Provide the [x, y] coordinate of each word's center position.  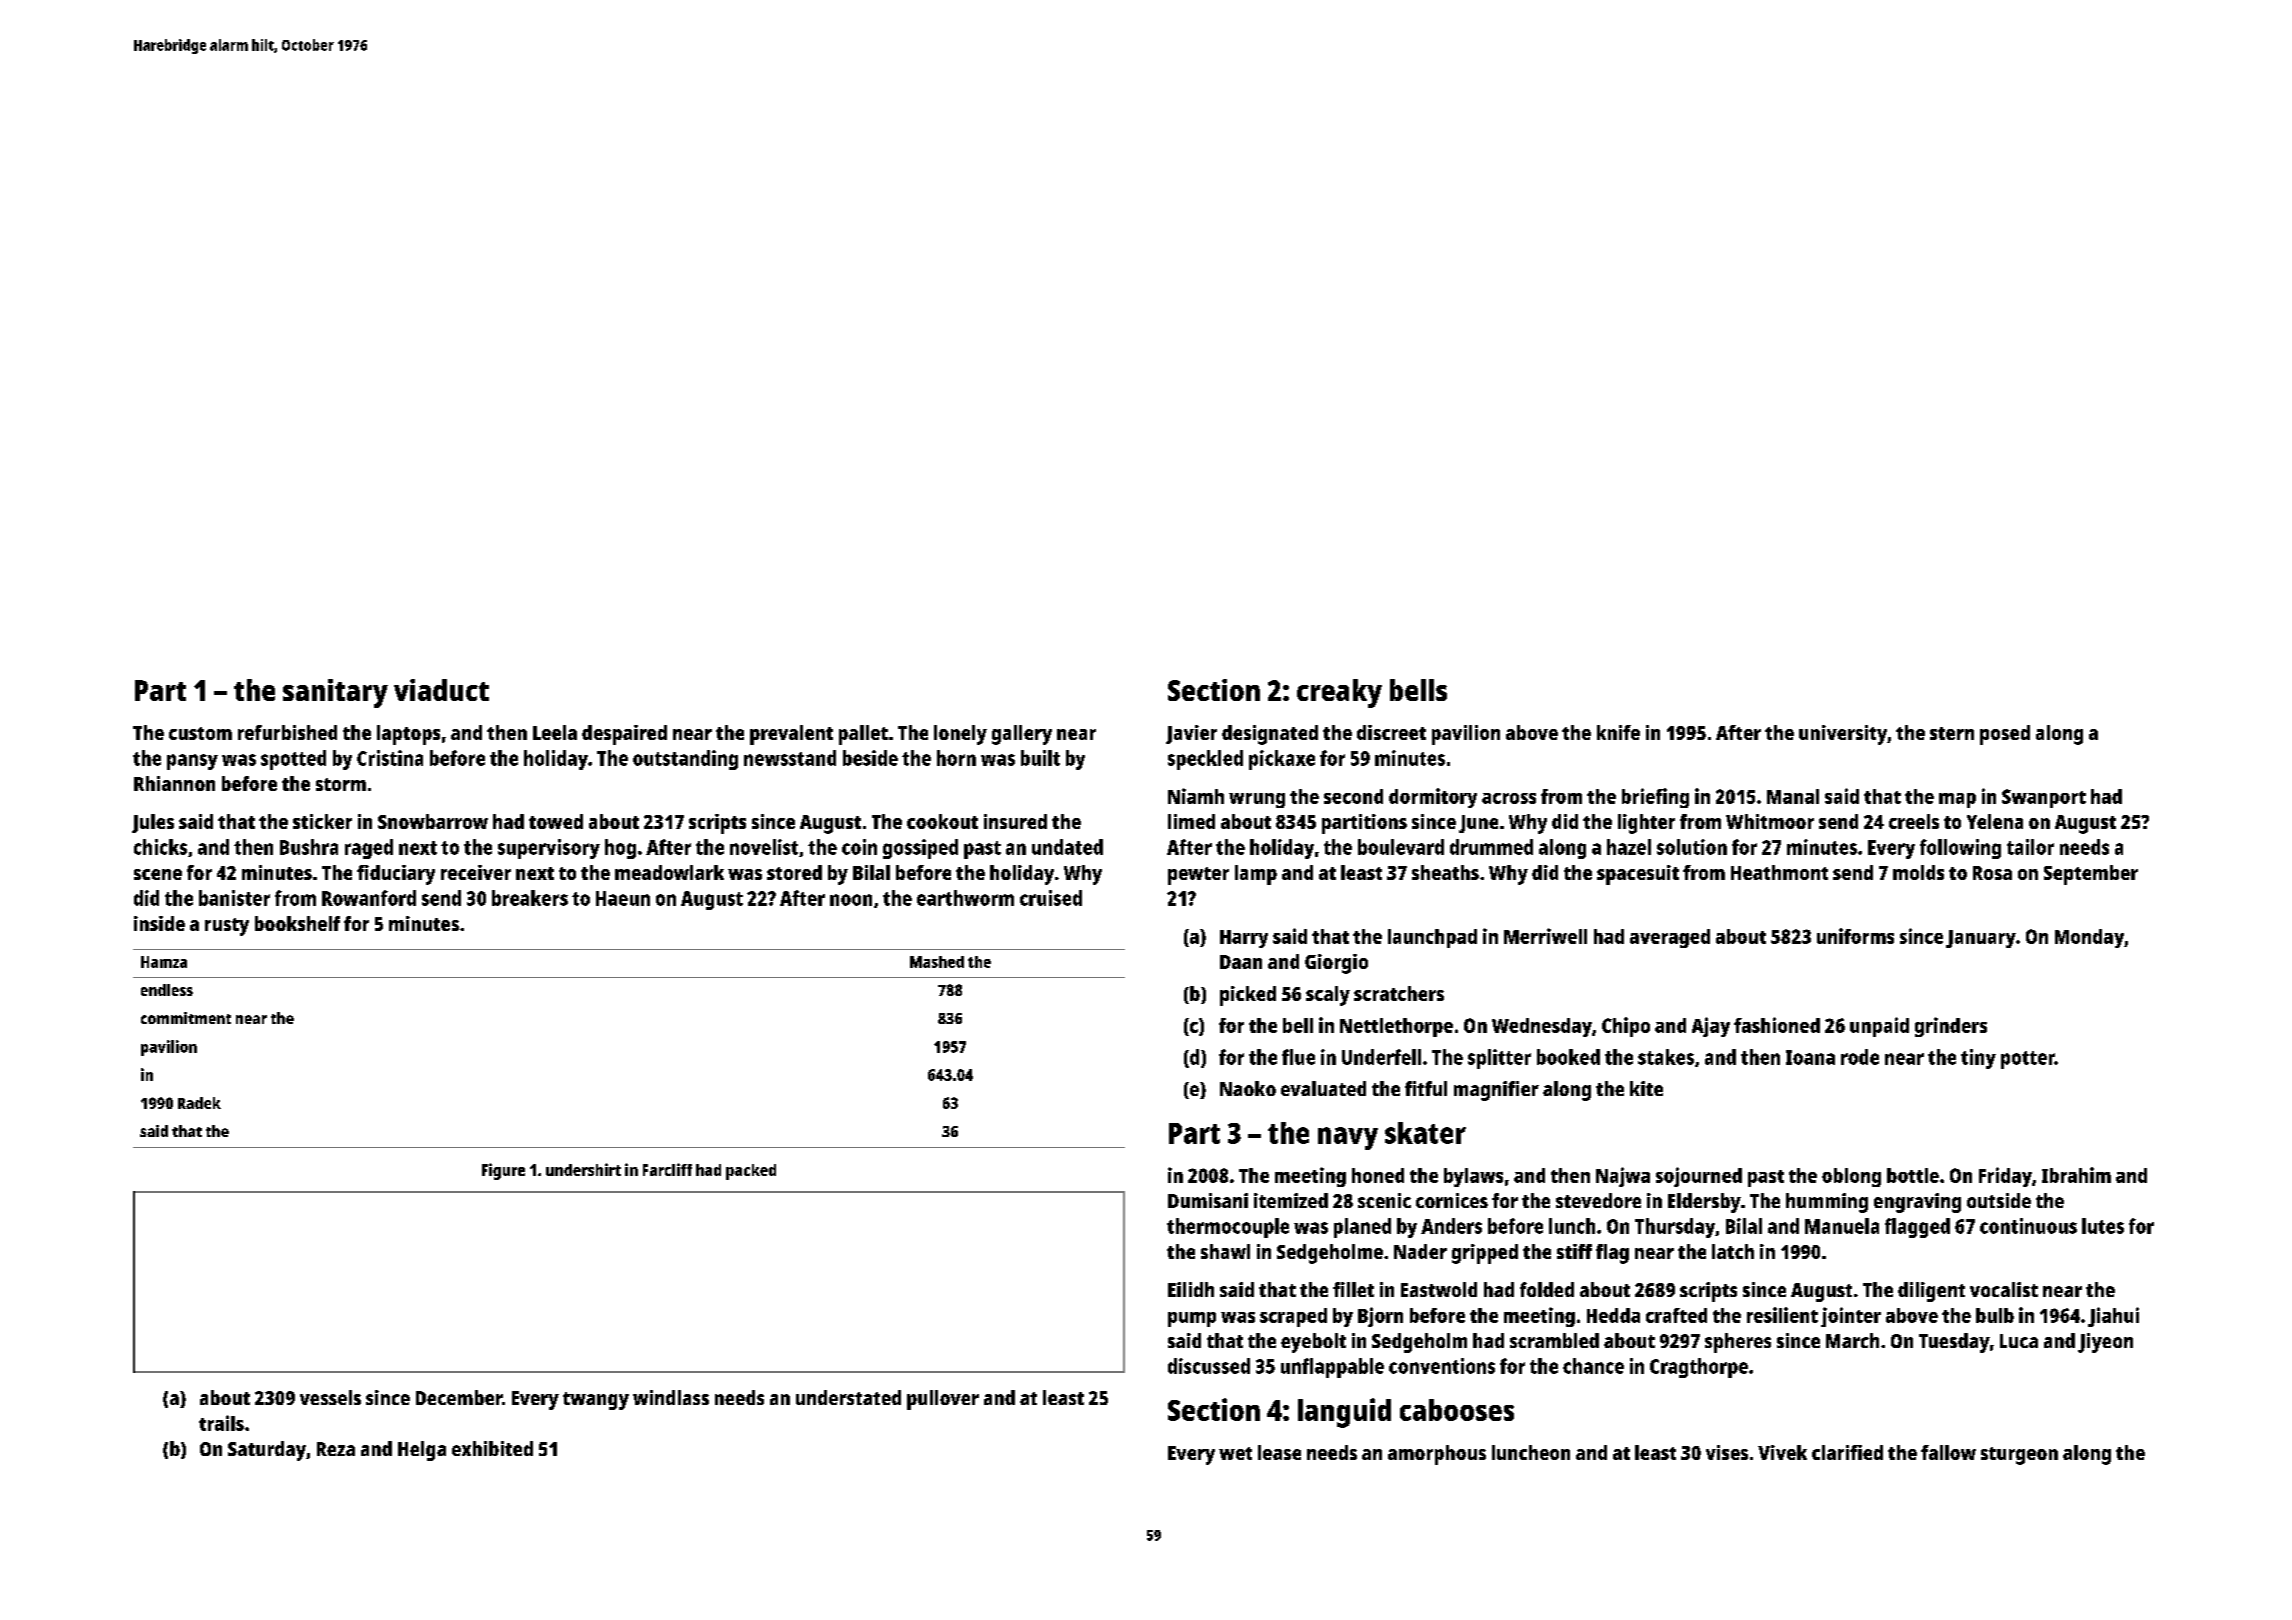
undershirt [583, 1169]
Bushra [309, 847]
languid [1344, 1413]
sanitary [335, 693]
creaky [1339, 693]
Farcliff [667, 1169]
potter [2028, 1060]
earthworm [965, 898]
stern [1952, 733]
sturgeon [2019, 1456]
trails [221, 1423]
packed [751, 1172]
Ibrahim [2076, 1175]
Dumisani [1208, 1200]
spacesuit [1638, 875]
